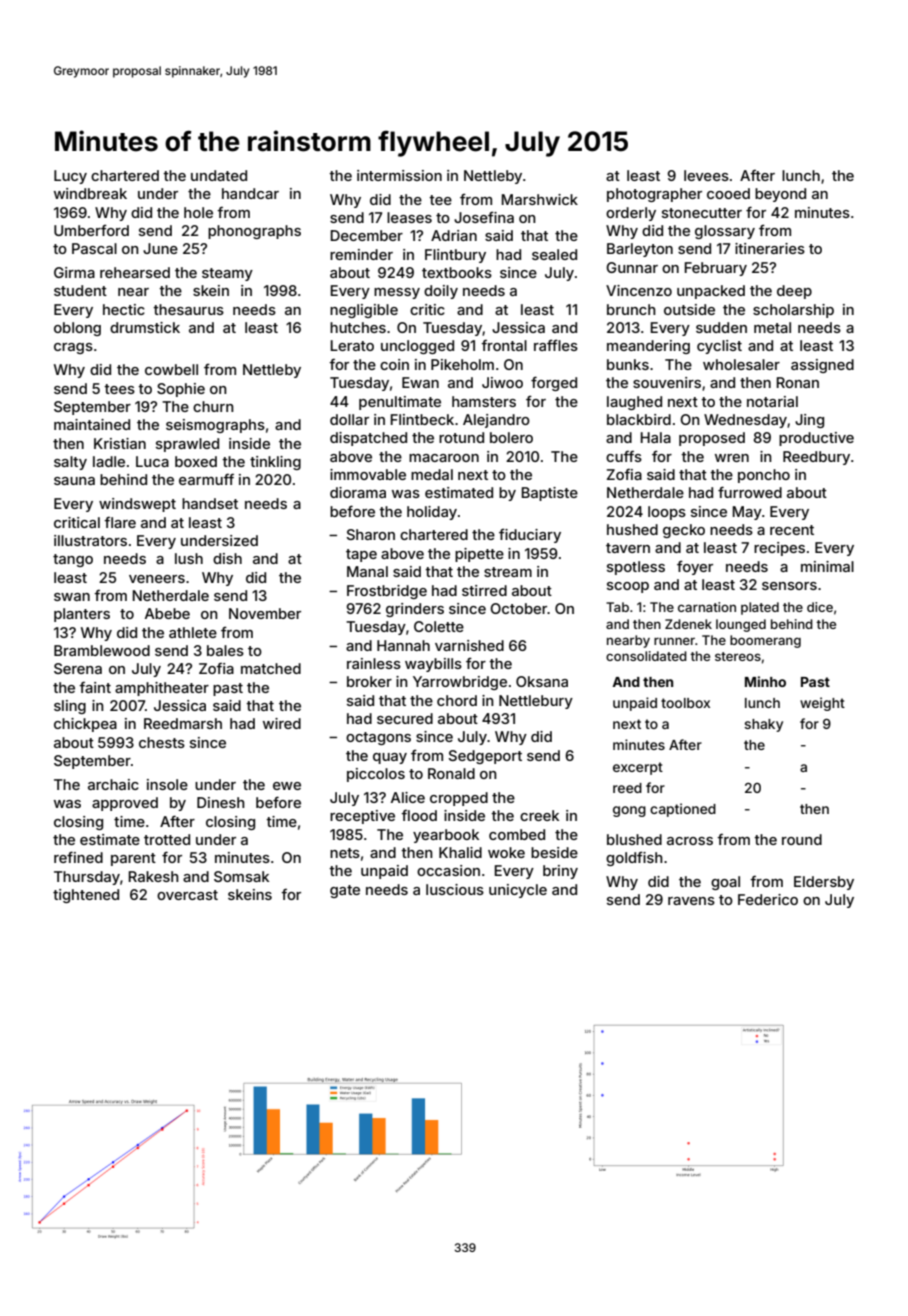 Image resolution: width=908 pixels, height=1316 pixels. What do you see at coordinates (133, 859) in the screenshot?
I see `parent` at bounding box center [133, 859].
